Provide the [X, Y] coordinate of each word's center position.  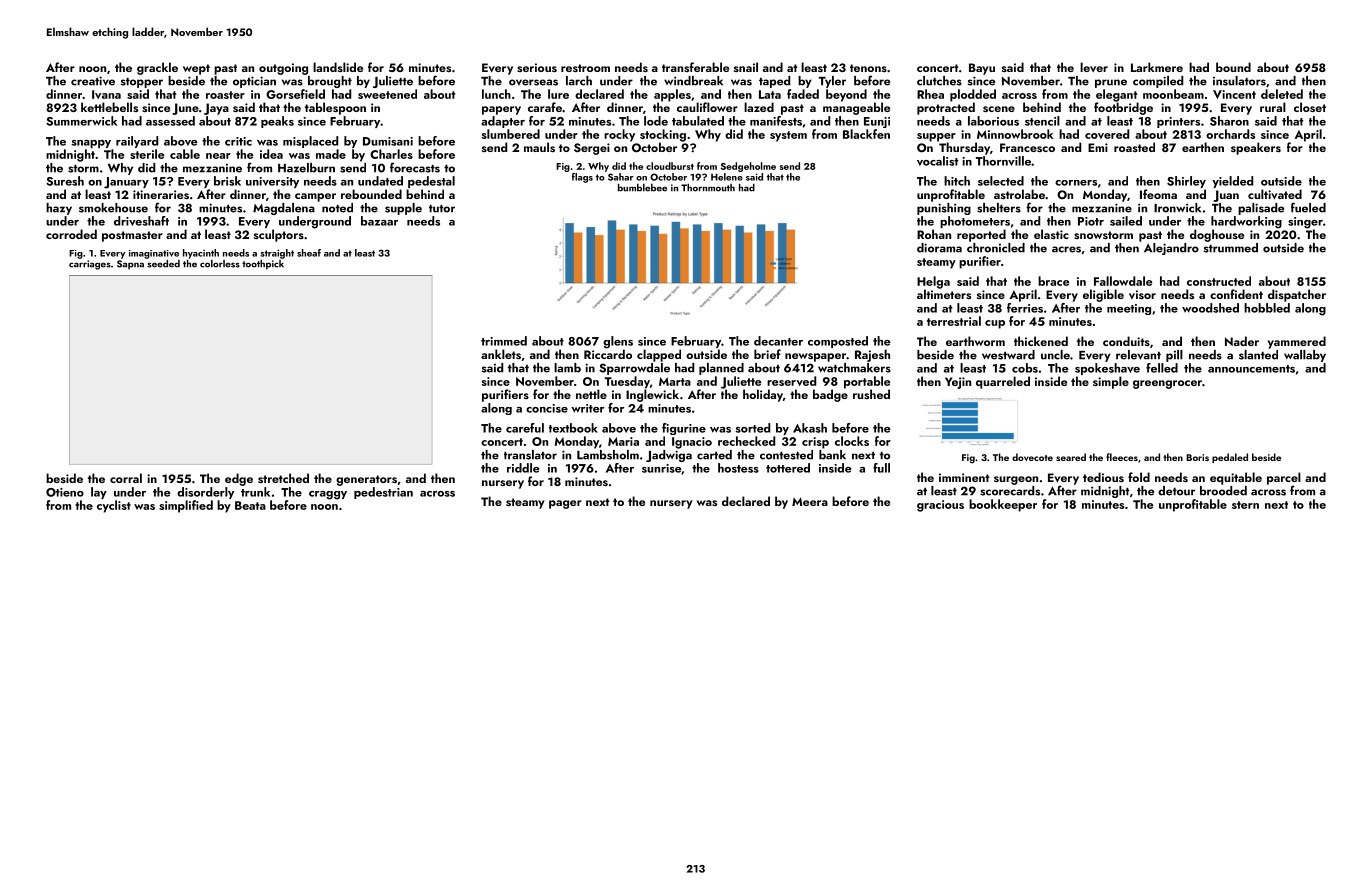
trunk [255, 492]
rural [1273, 107]
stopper [142, 83]
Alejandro [1171, 249]
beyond [846, 95]
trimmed [504, 341]
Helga [933, 282]
